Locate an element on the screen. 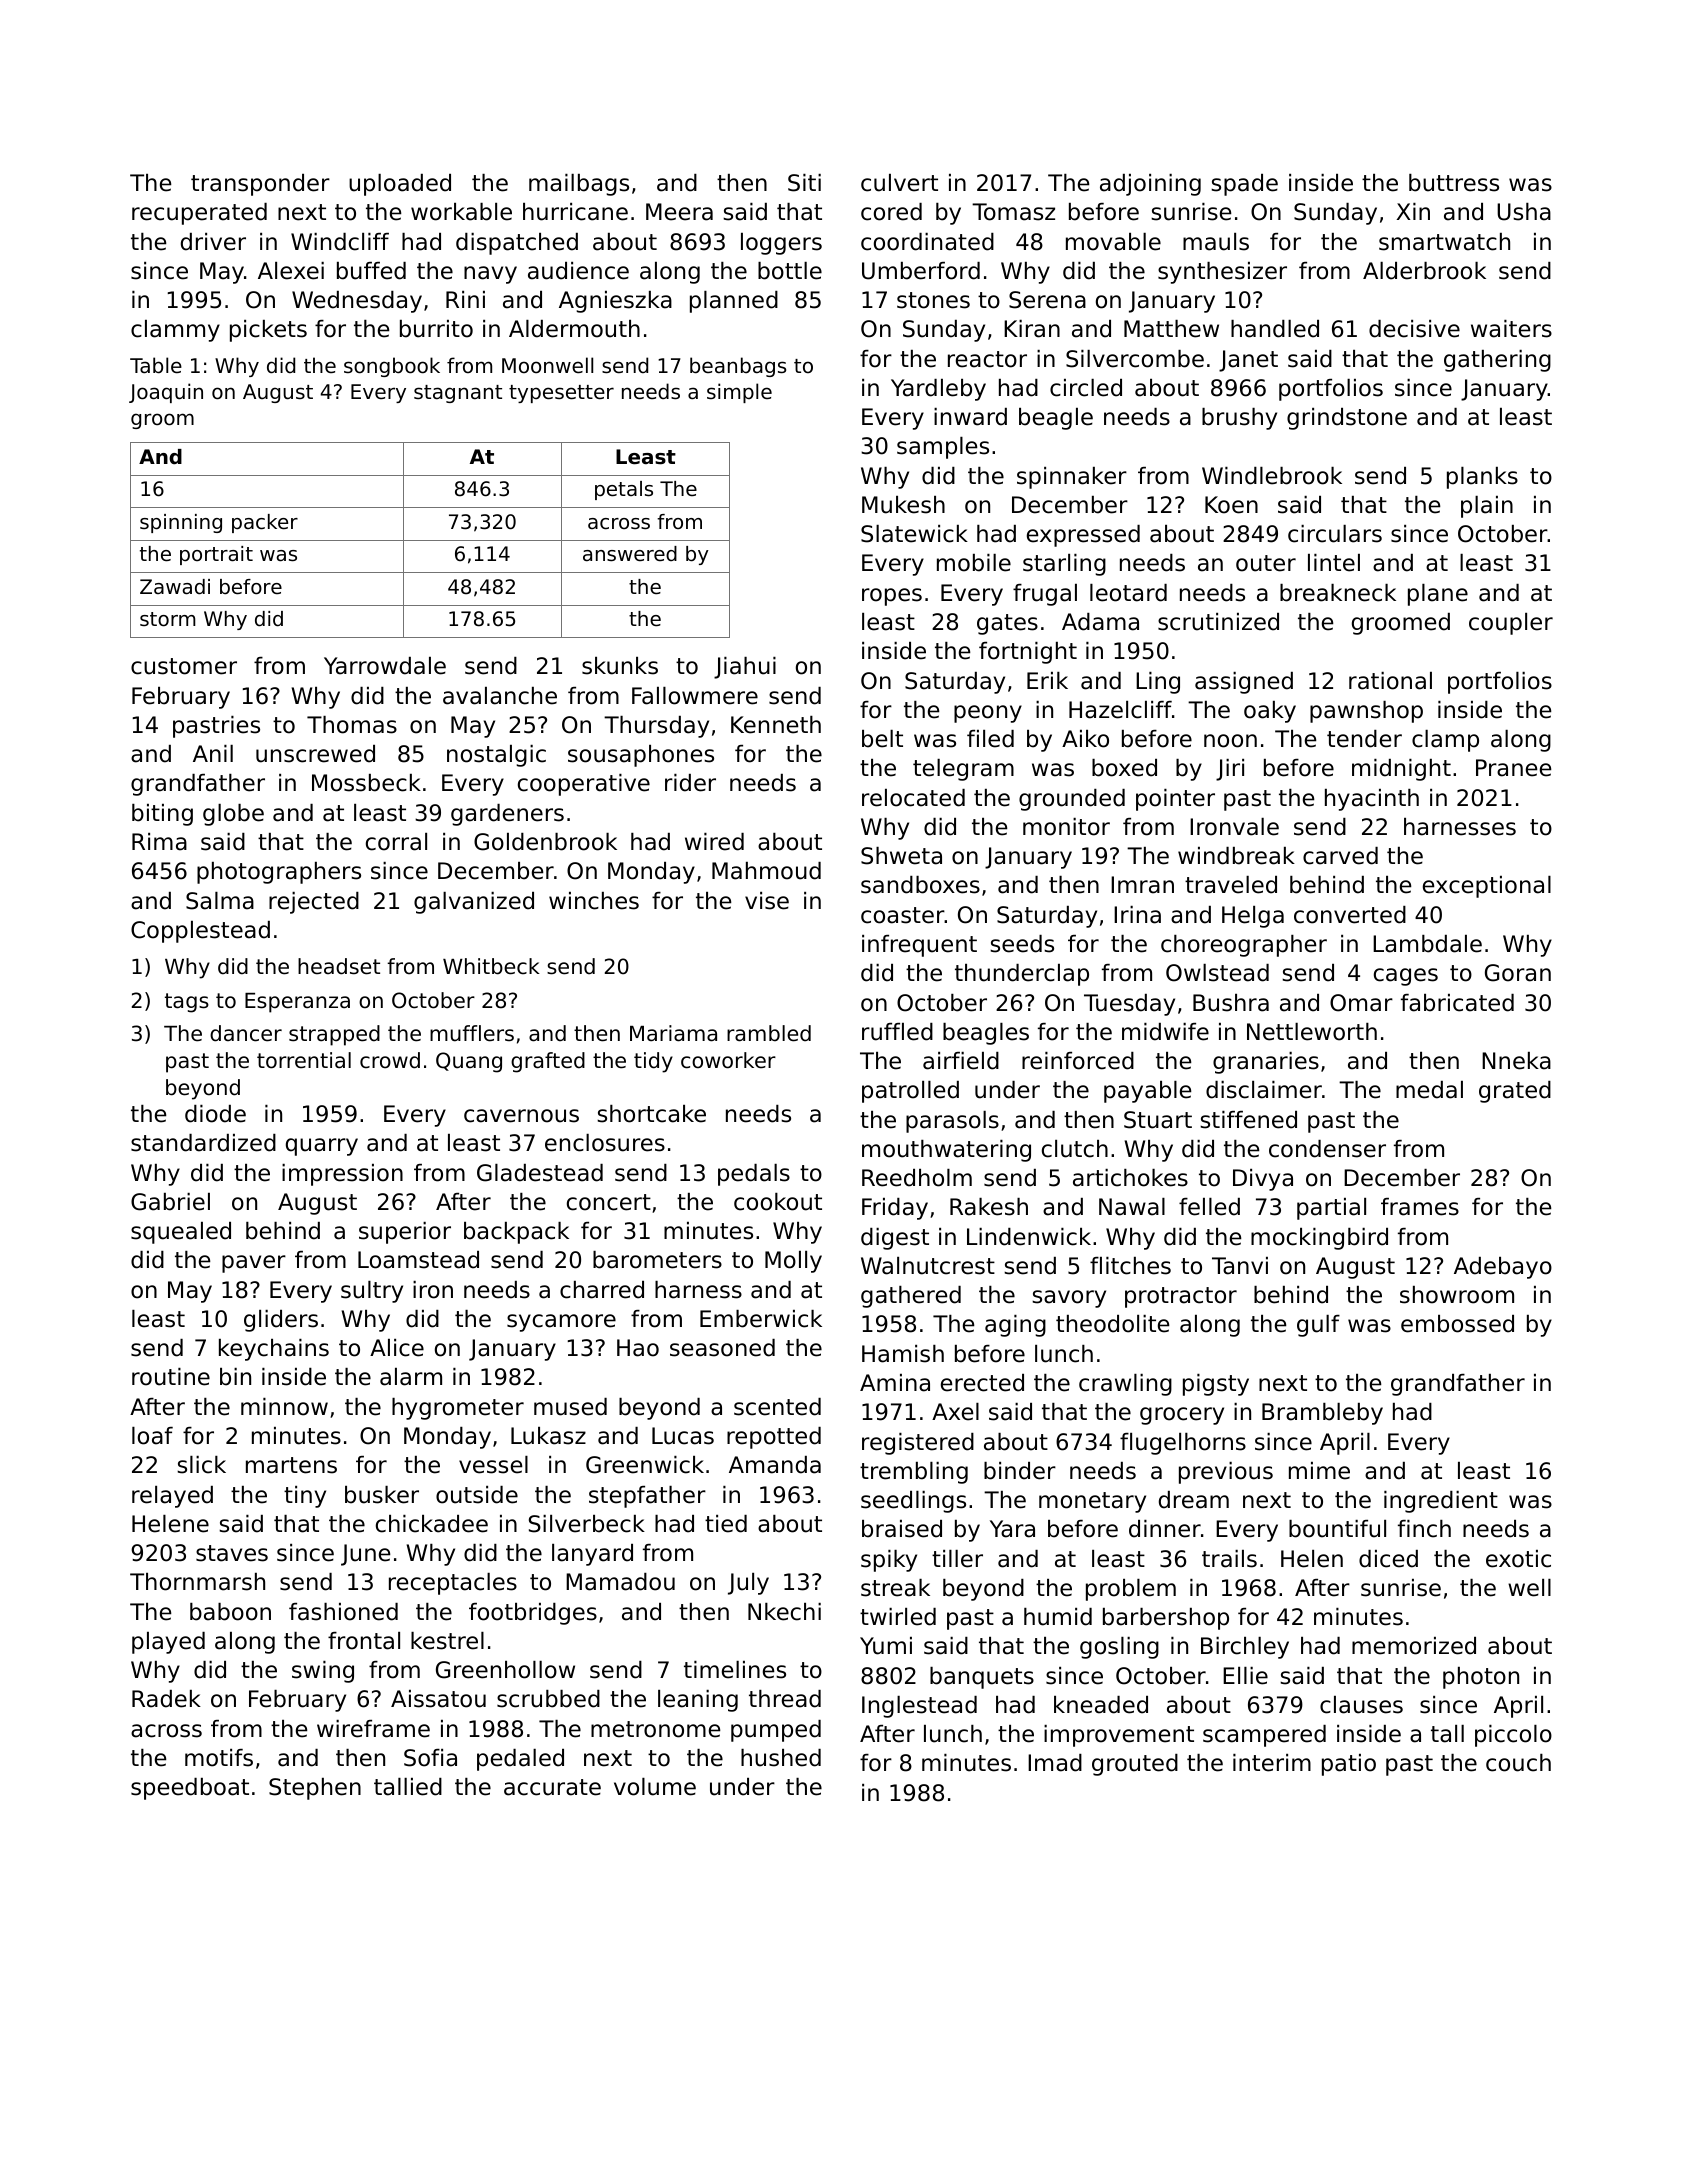  Adebayo is located at coordinates (1503, 1268).
